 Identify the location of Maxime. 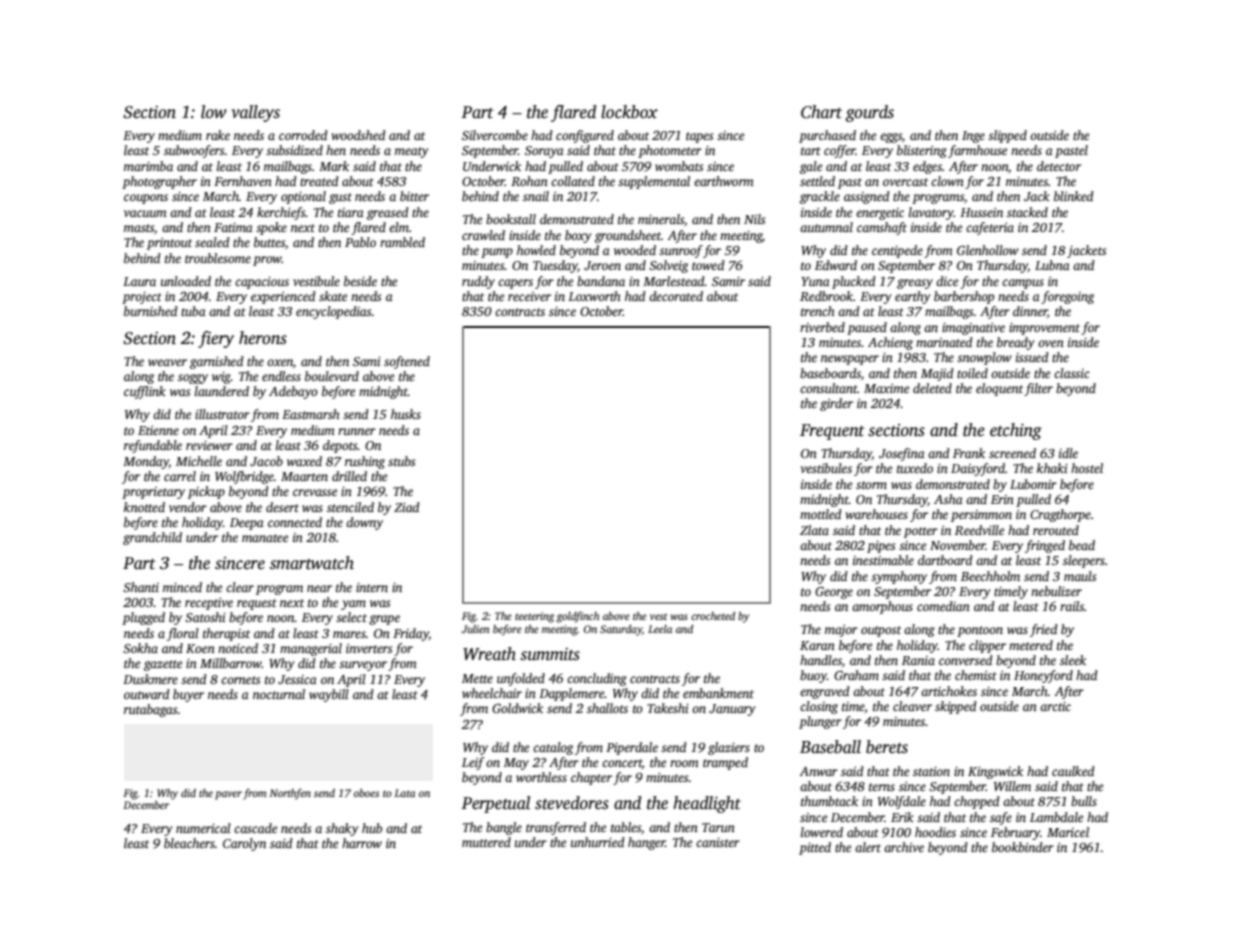
(886, 388).
